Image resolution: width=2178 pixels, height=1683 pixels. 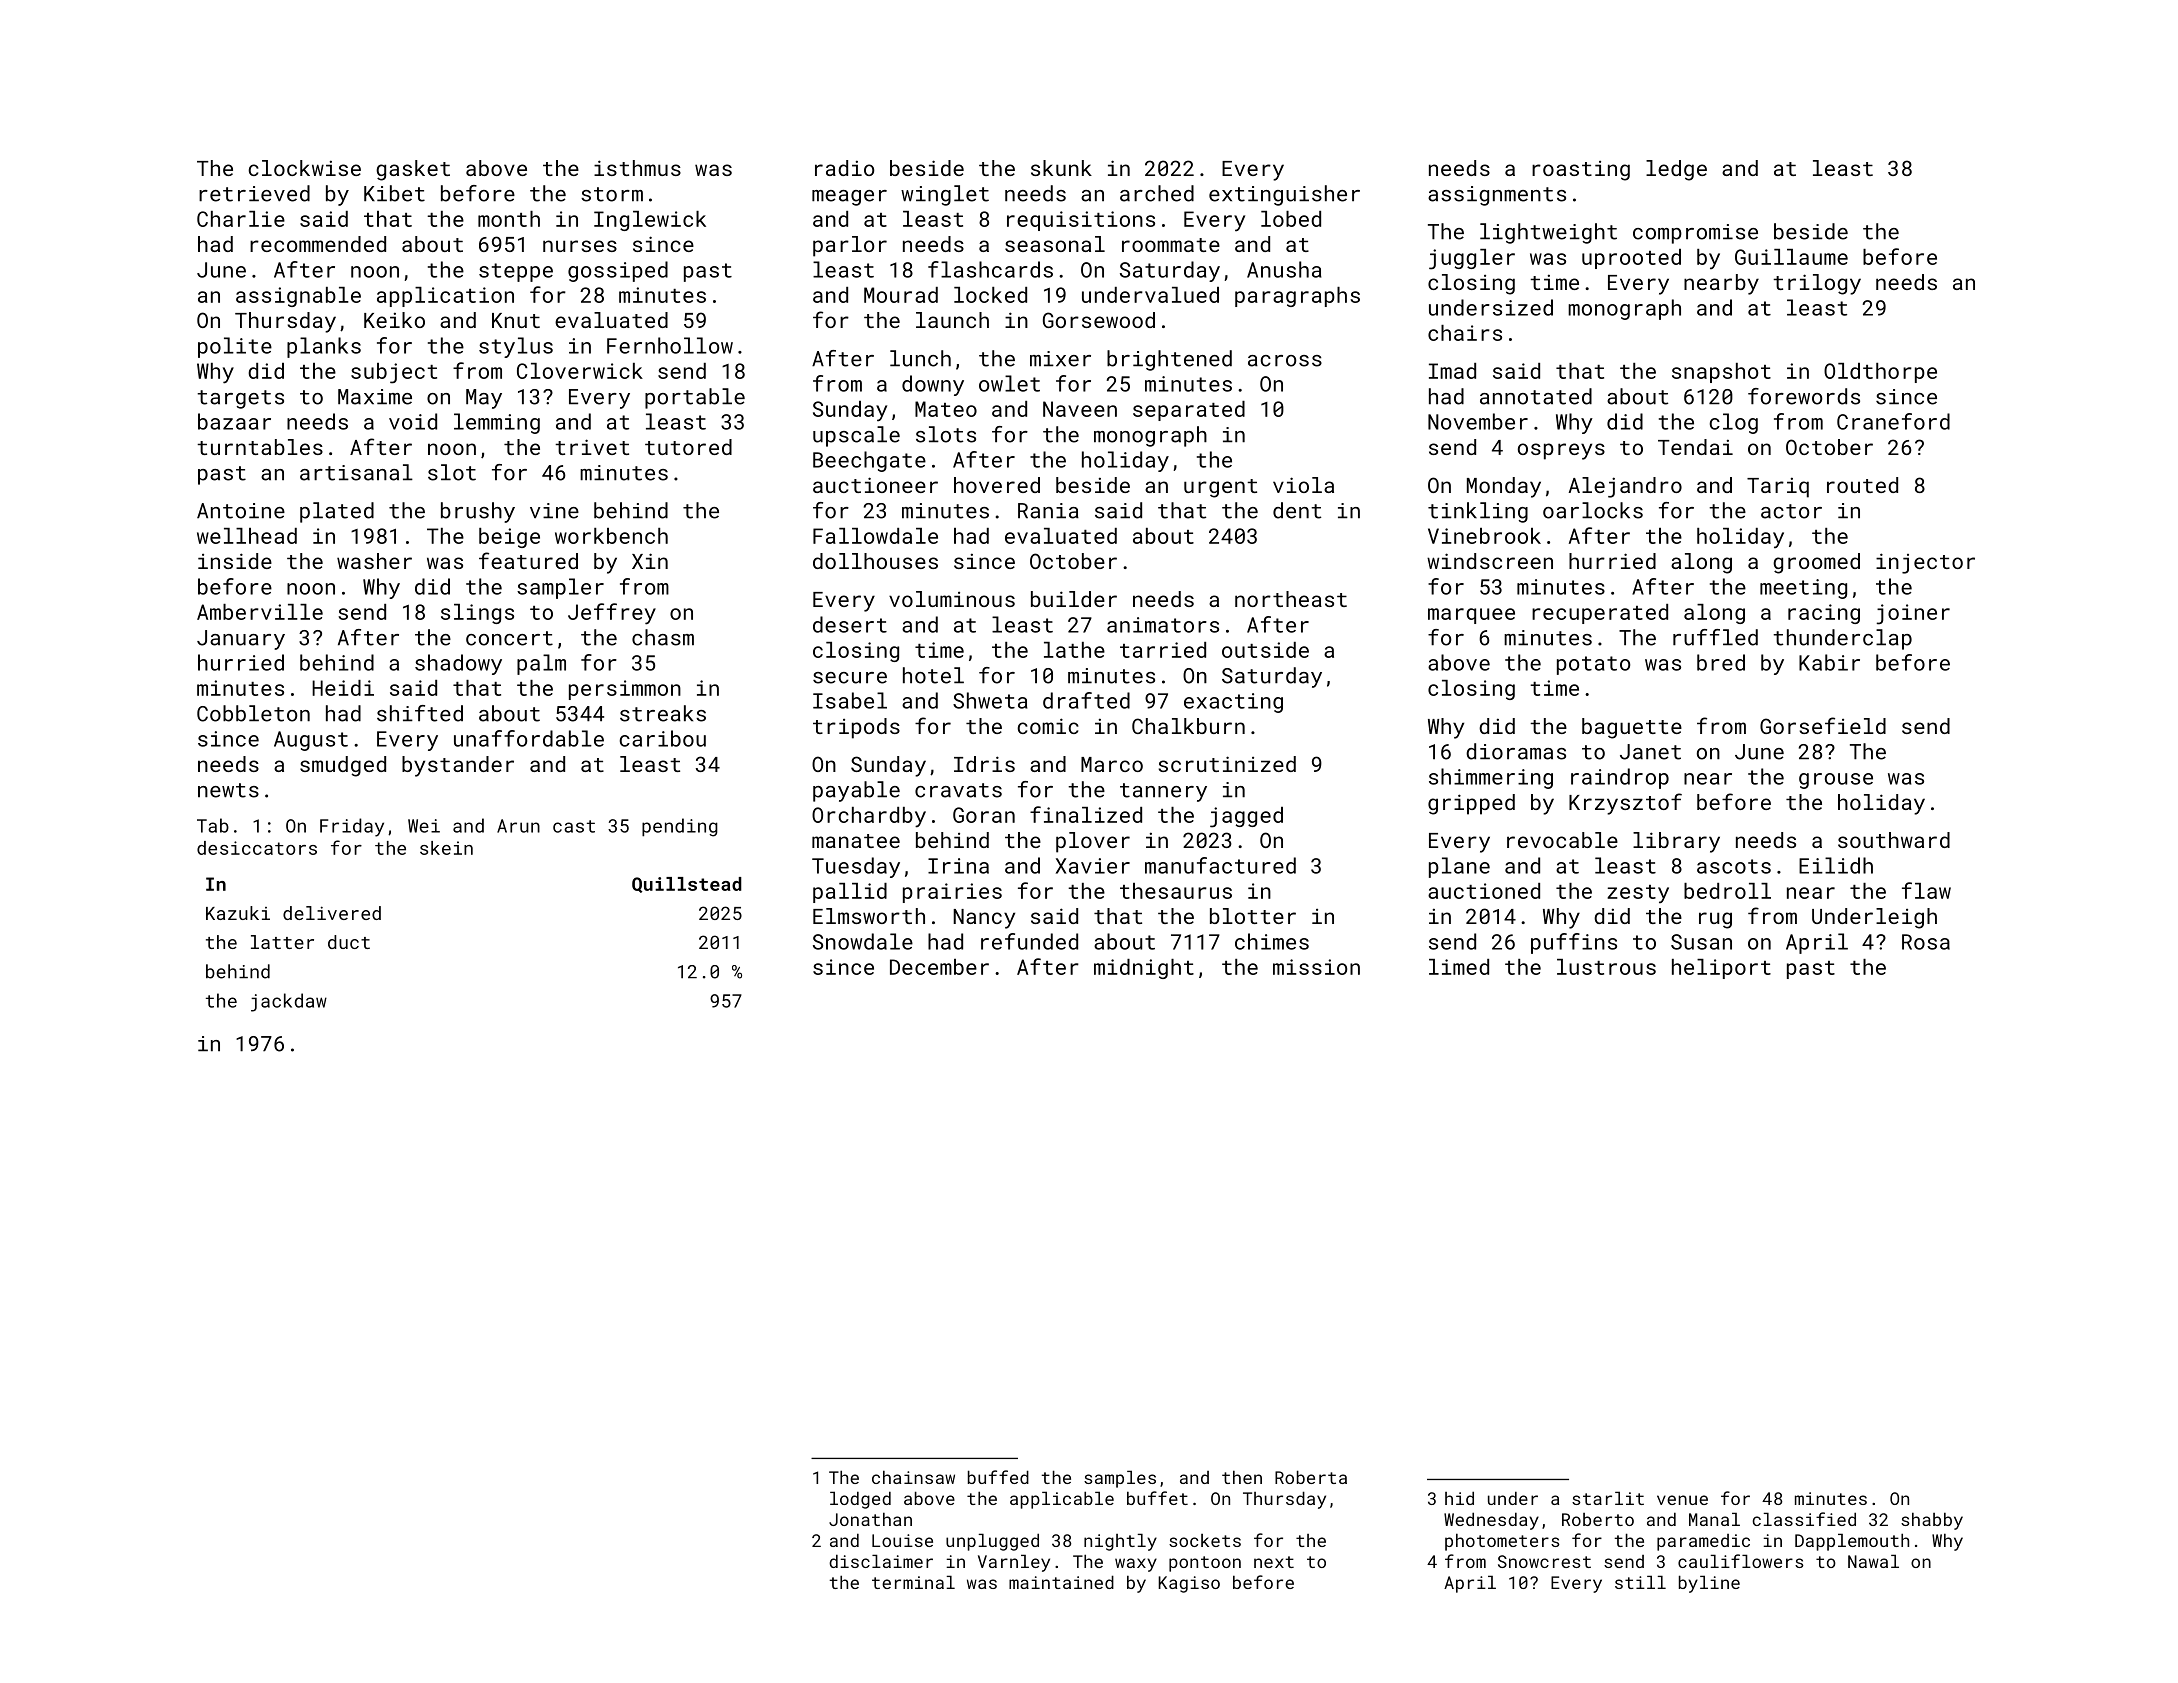 What do you see at coordinates (1061, 168) in the document?
I see `skunk` at bounding box center [1061, 168].
